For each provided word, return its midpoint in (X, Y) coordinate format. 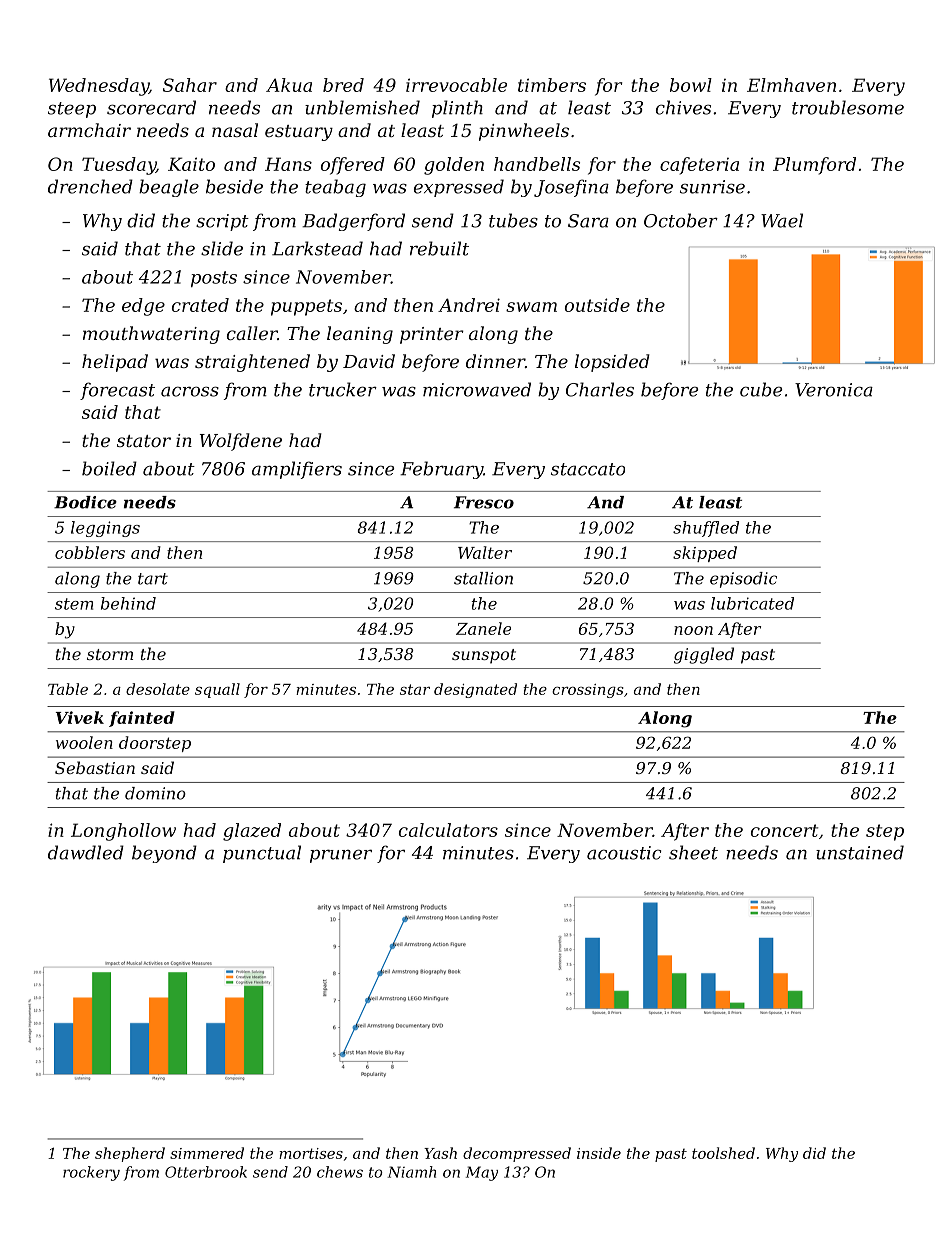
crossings (588, 691)
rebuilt (439, 248)
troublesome (848, 107)
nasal (235, 130)
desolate (158, 689)
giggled (704, 655)
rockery (91, 1173)
